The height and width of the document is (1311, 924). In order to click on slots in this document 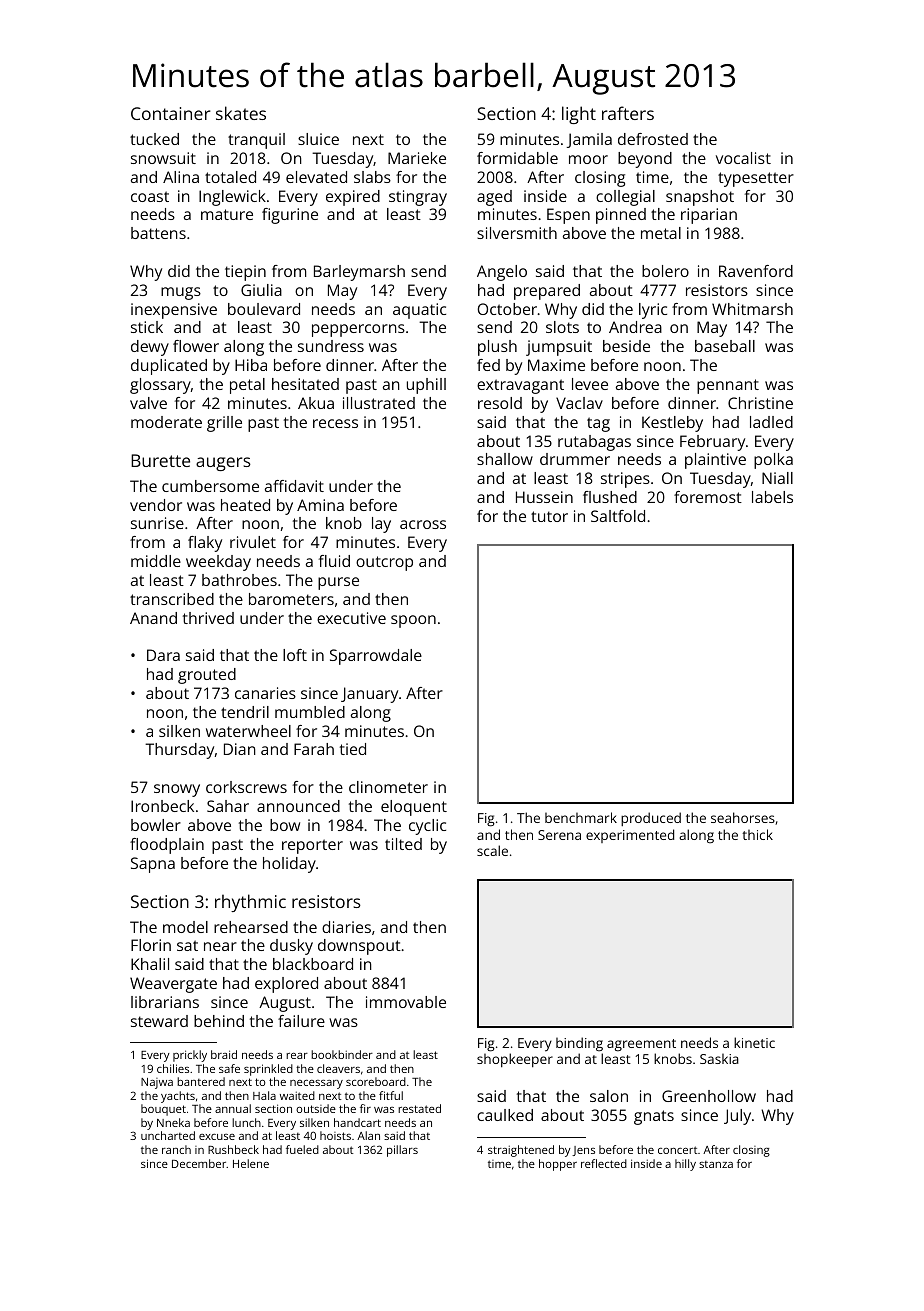, I will do `click(562, 327)`.
